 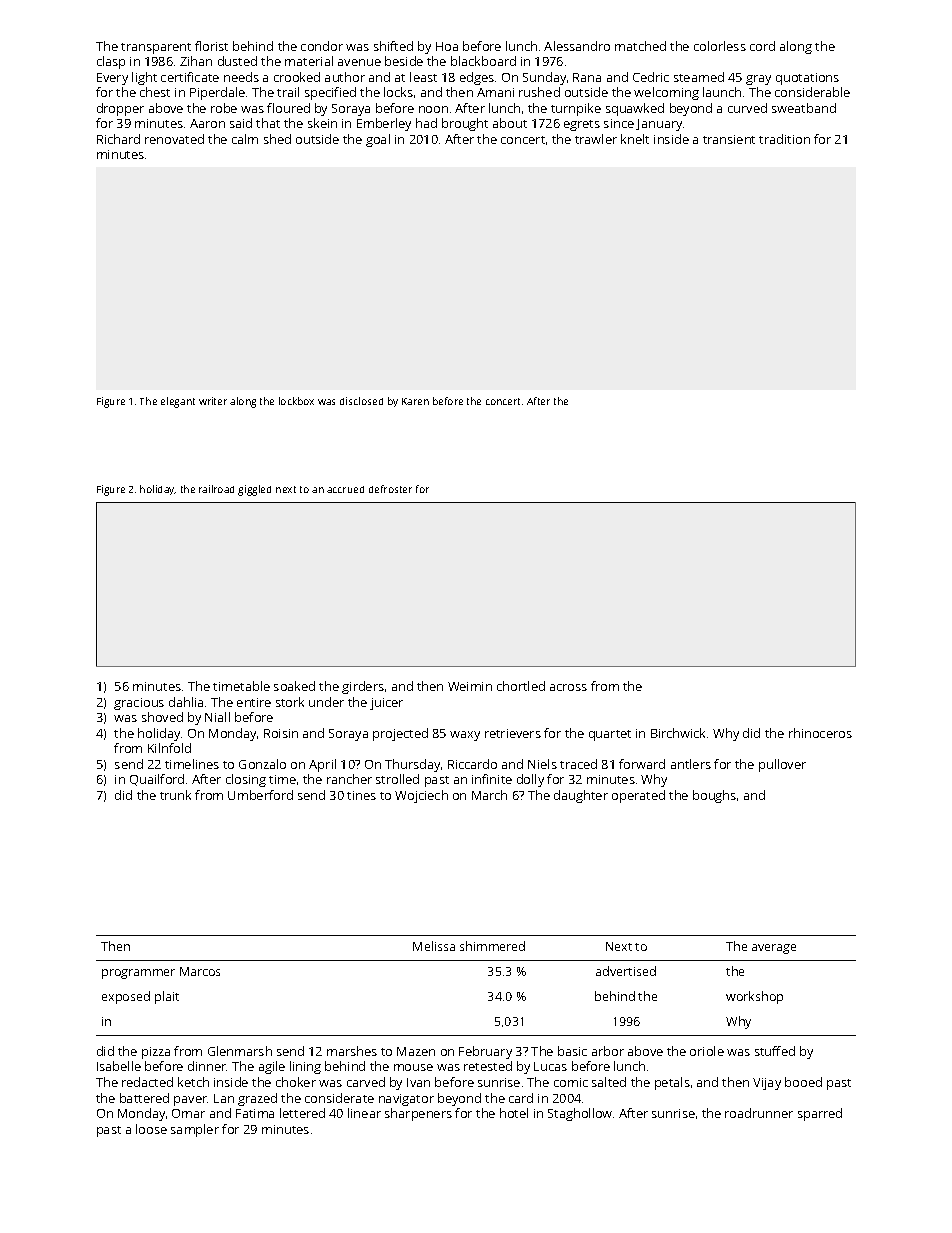 I want to click on transient, so click(x=729, y=139).
